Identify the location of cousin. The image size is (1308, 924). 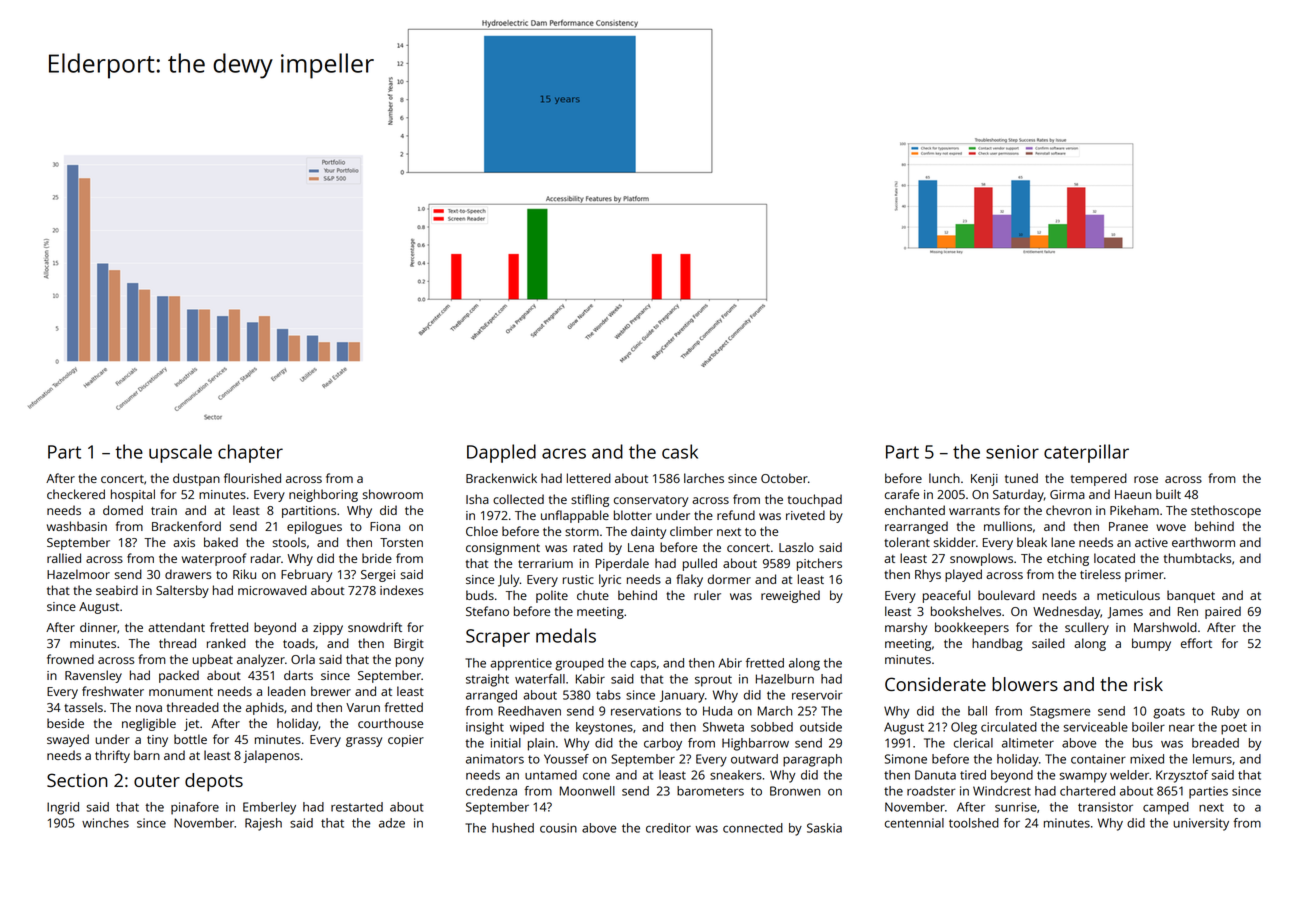
(558, 828).
